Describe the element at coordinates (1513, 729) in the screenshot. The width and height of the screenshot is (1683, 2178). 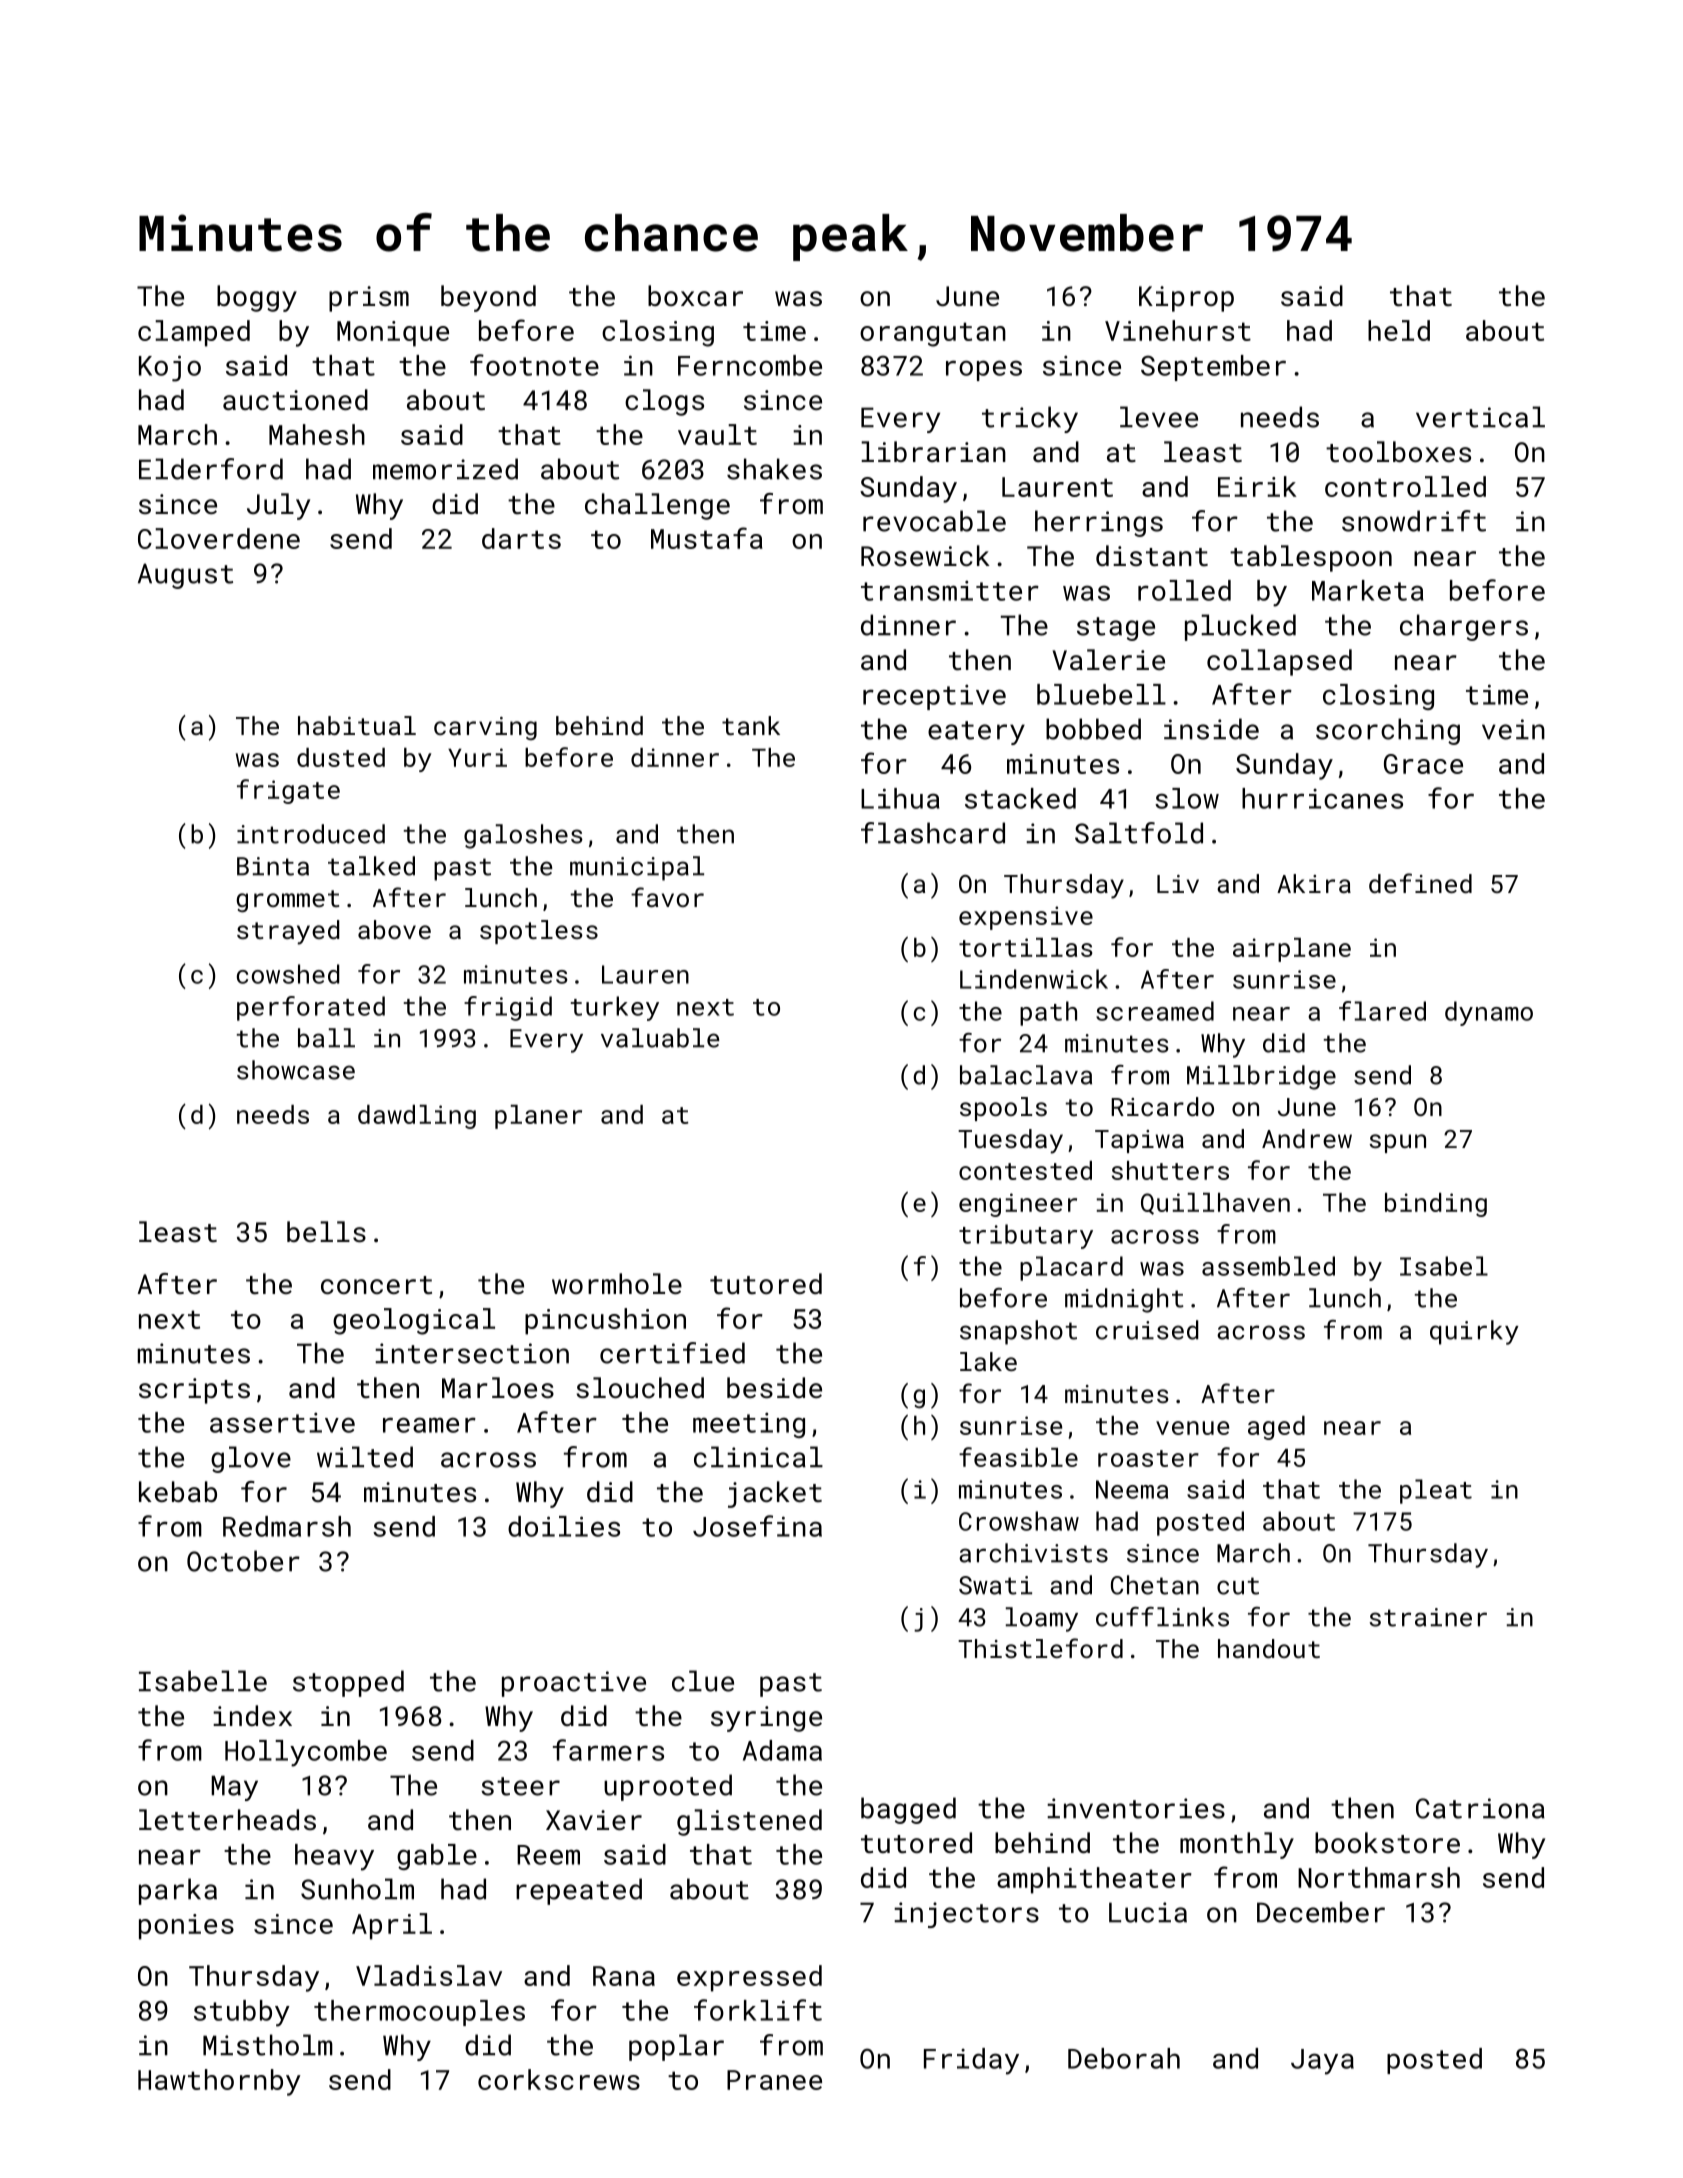
I see `vein` at that location.
